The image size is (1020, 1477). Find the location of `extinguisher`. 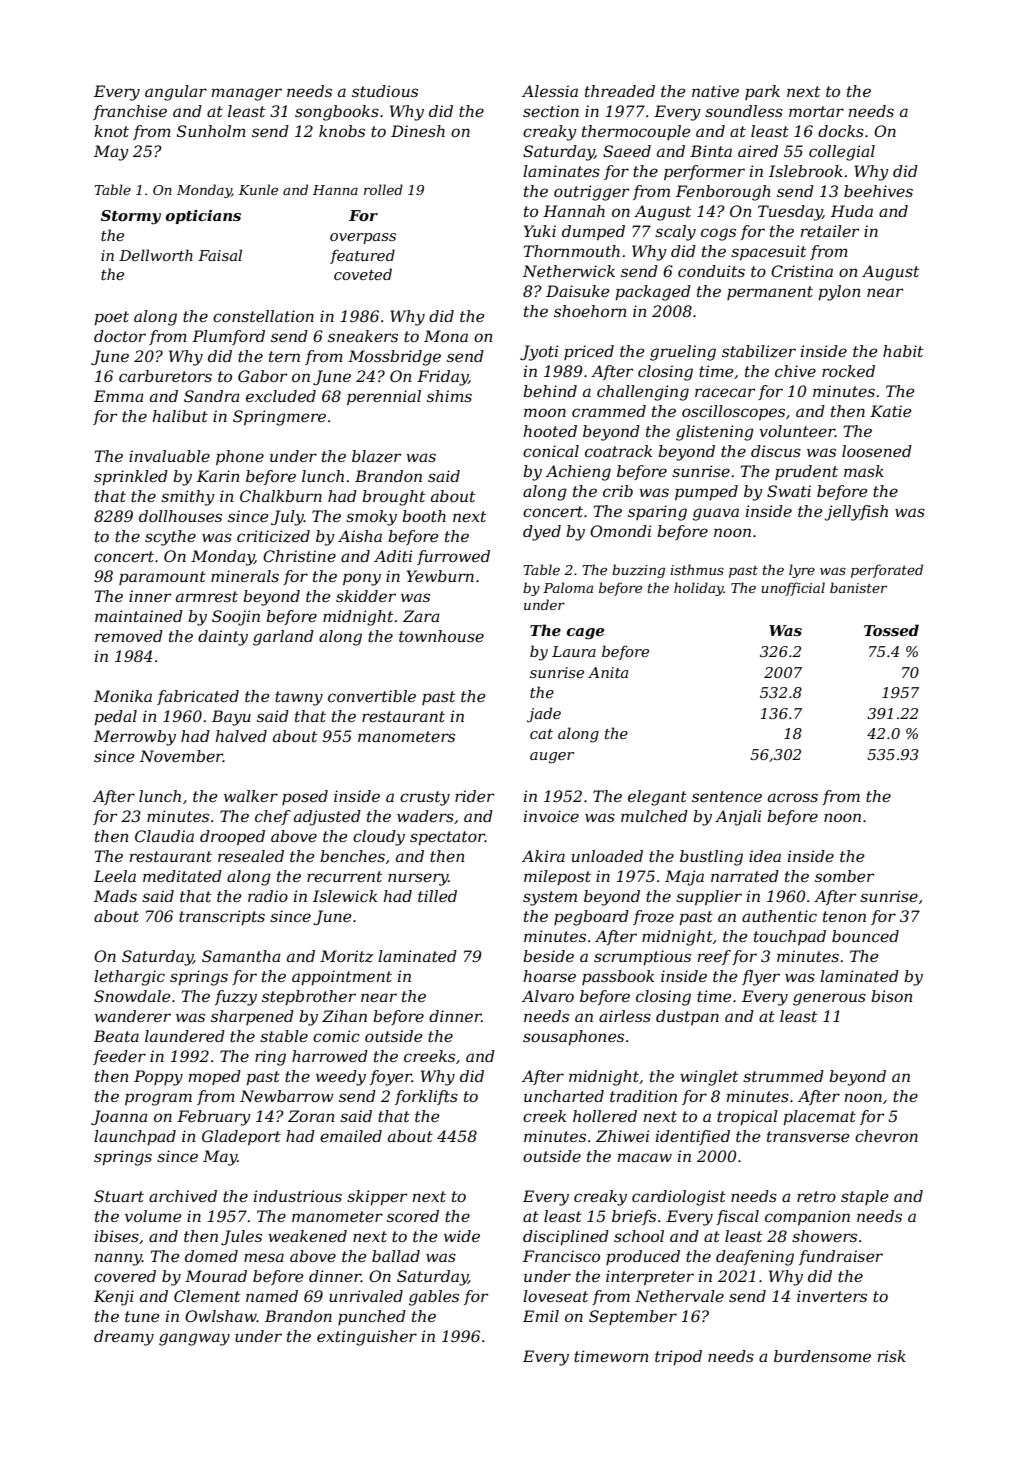

extinguisher is located at coordinates (367, 1338).
